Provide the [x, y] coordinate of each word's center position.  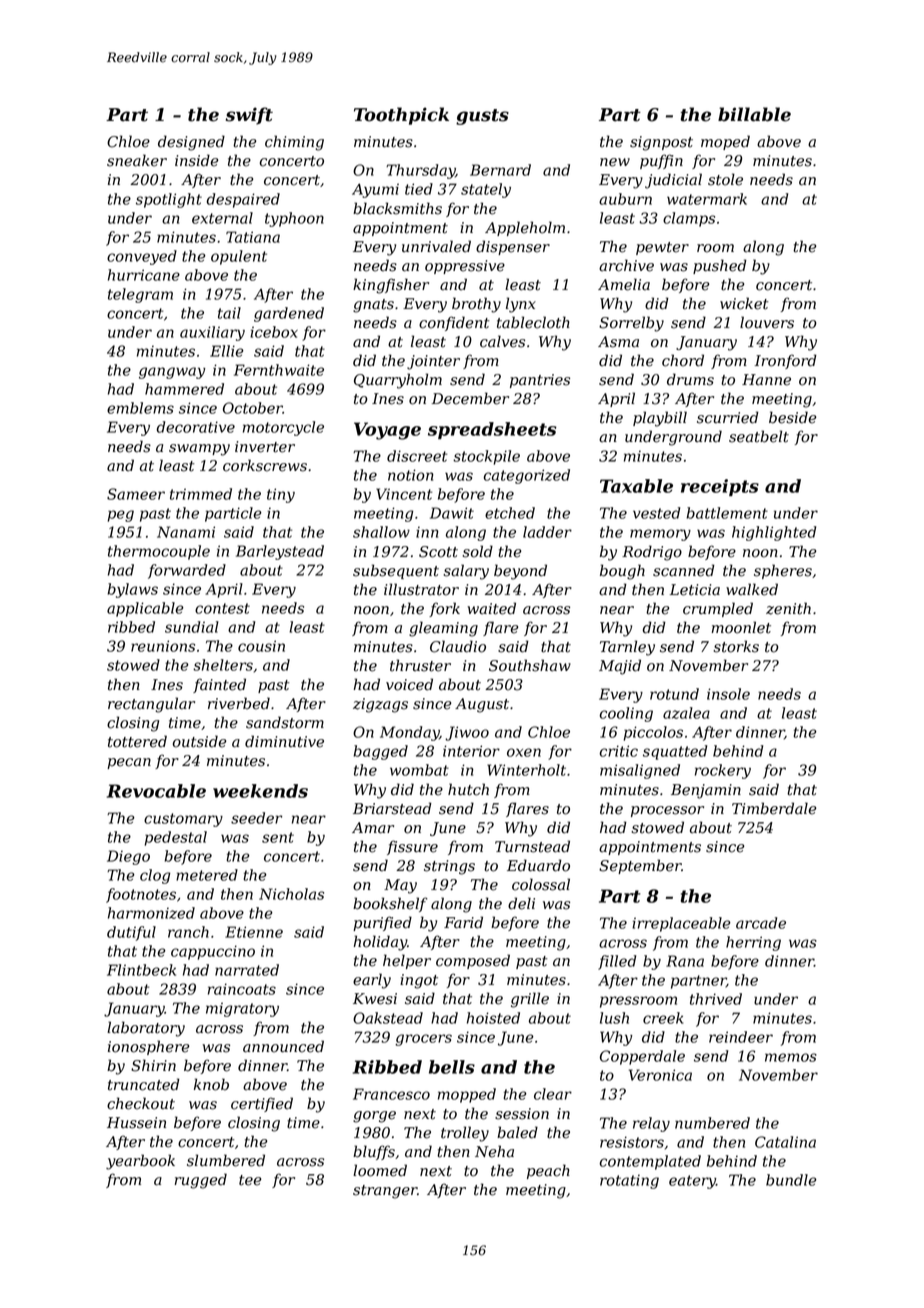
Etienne [254, 932]
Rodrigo [652, 553]
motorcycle [283, 428]
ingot [419, 981]
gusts [482, 117]
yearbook [140, 1162]
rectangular [151, 705]
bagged [380, 752]
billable [754, 114]
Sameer [136, 494]
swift [249, 116]
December [470, 398]
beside [792, 417]
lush [614, 1018]
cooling [626, 714]
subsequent [396, 571]
